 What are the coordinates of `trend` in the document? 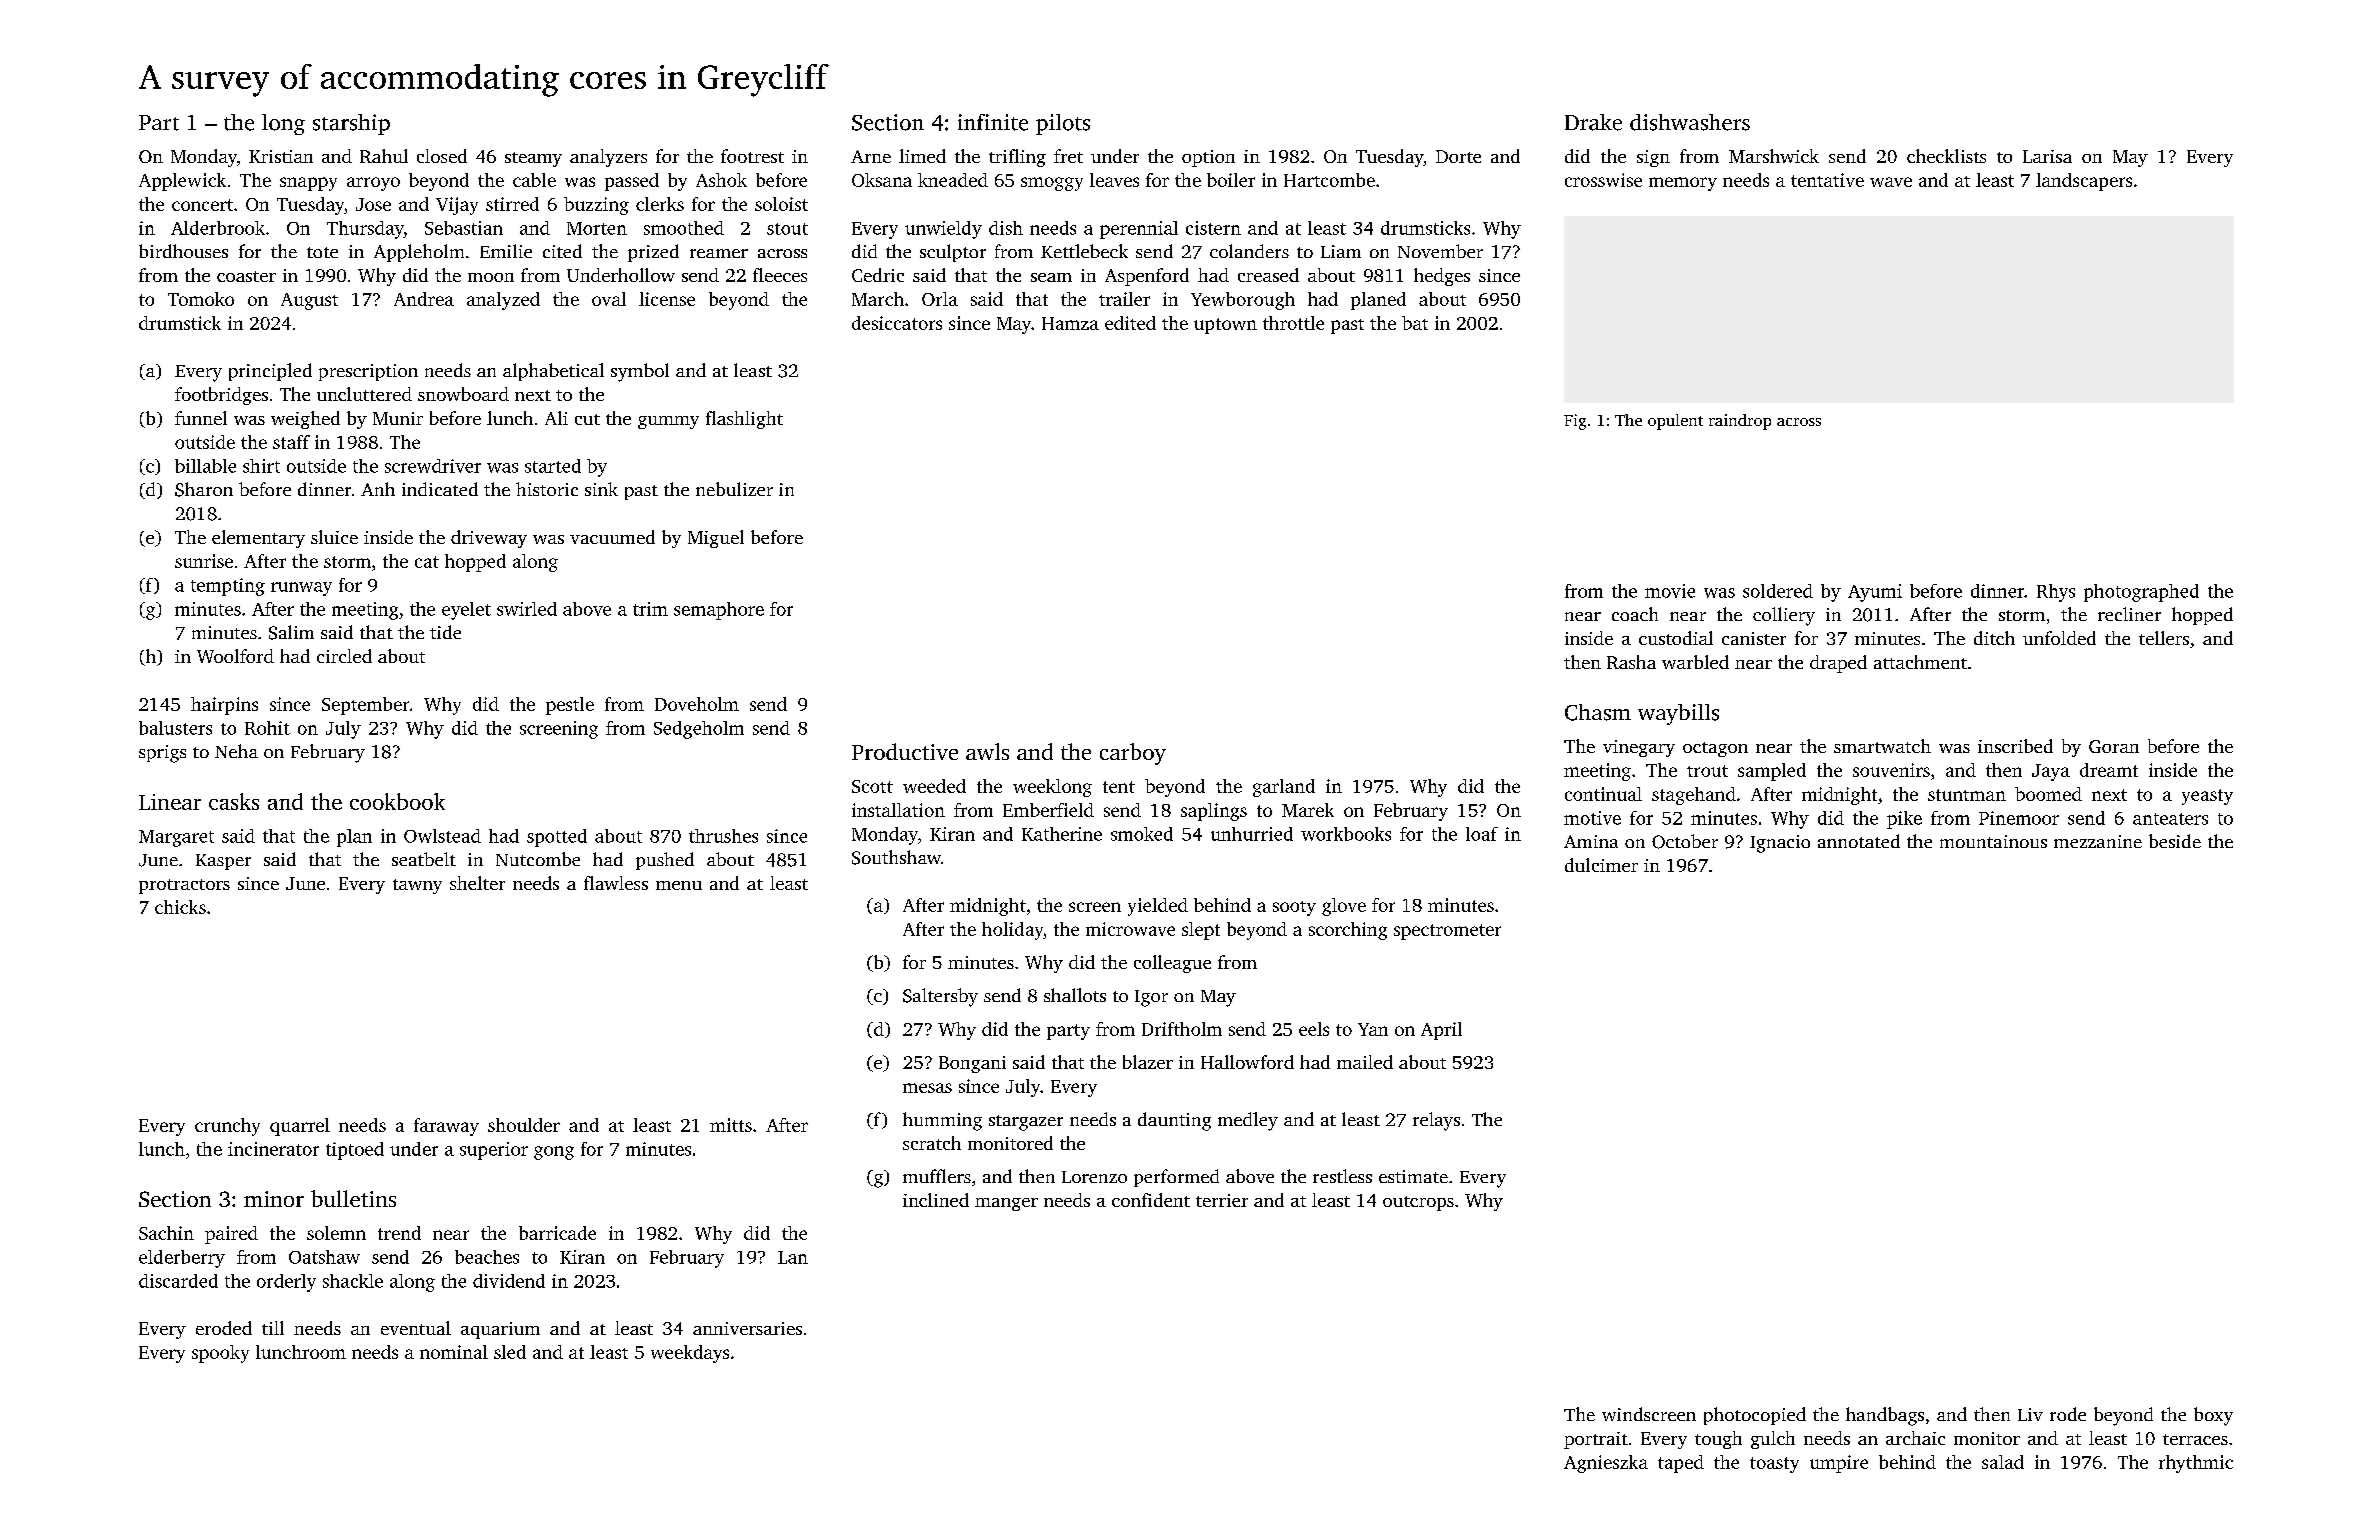 It's located at (399, 1233).
